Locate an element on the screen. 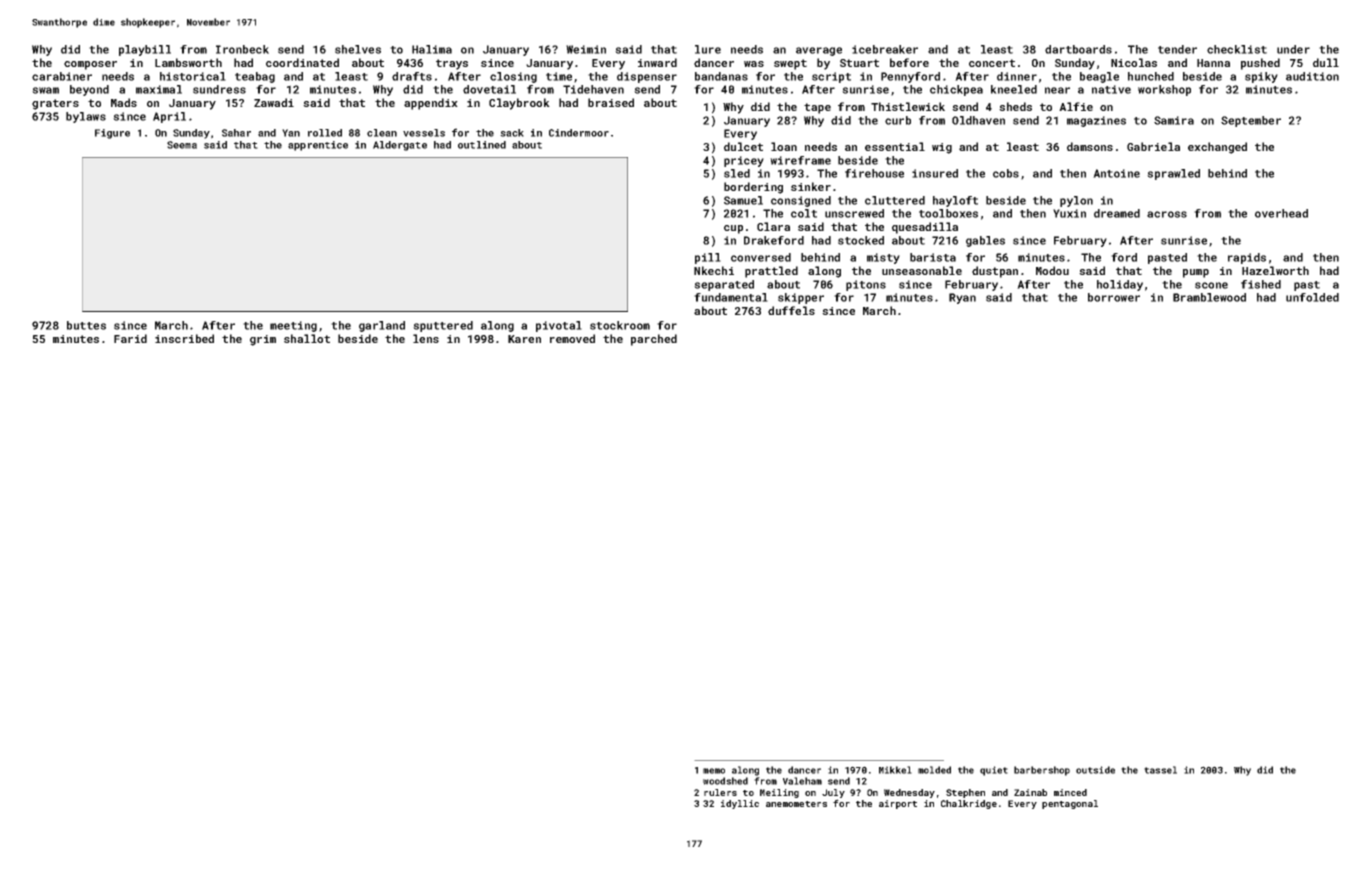 This screenshot has height=887, width=1372. consigned is located at coordinates (801, 201).
